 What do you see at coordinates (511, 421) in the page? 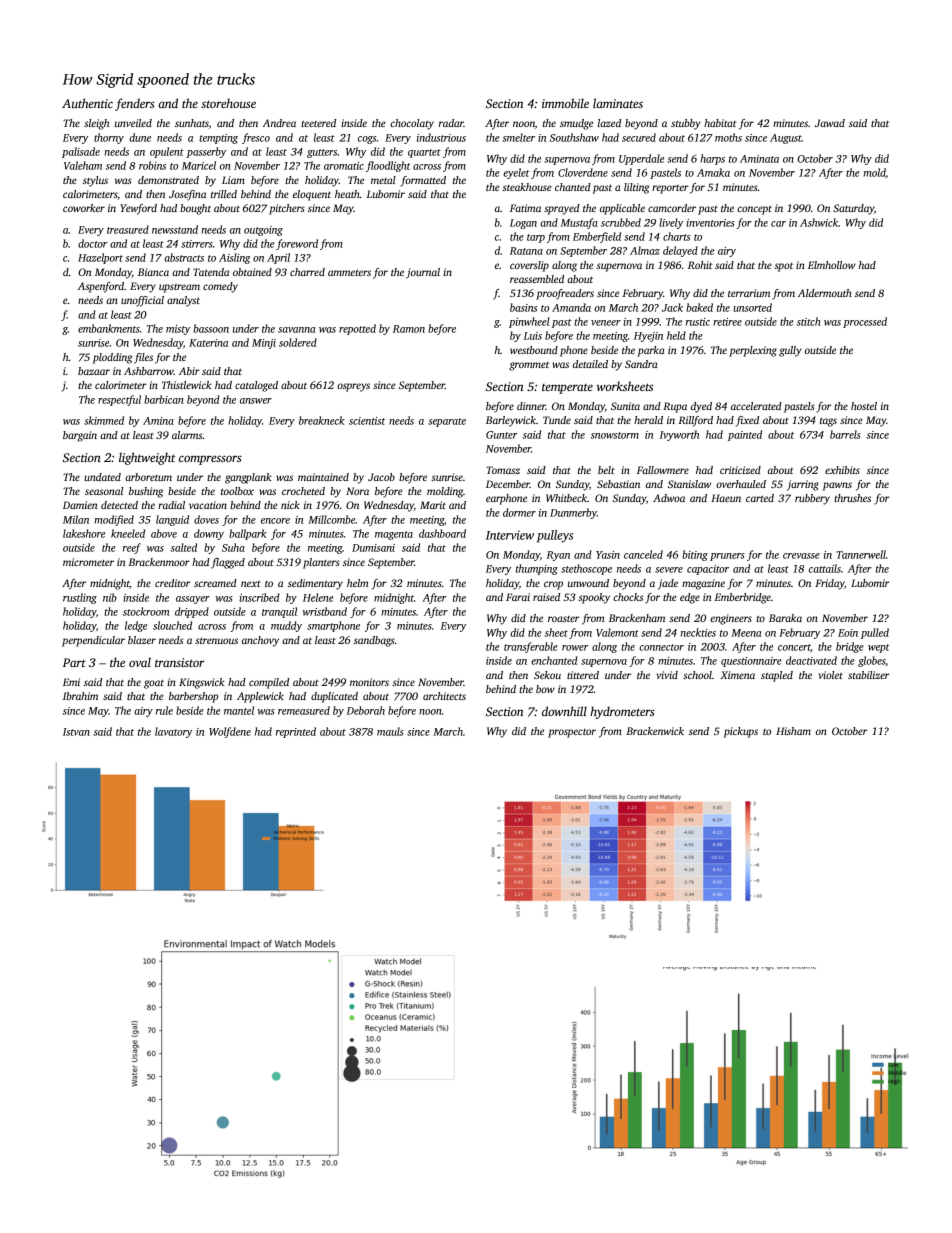
I see `Barleywick` at bounding box center [511, 421].
